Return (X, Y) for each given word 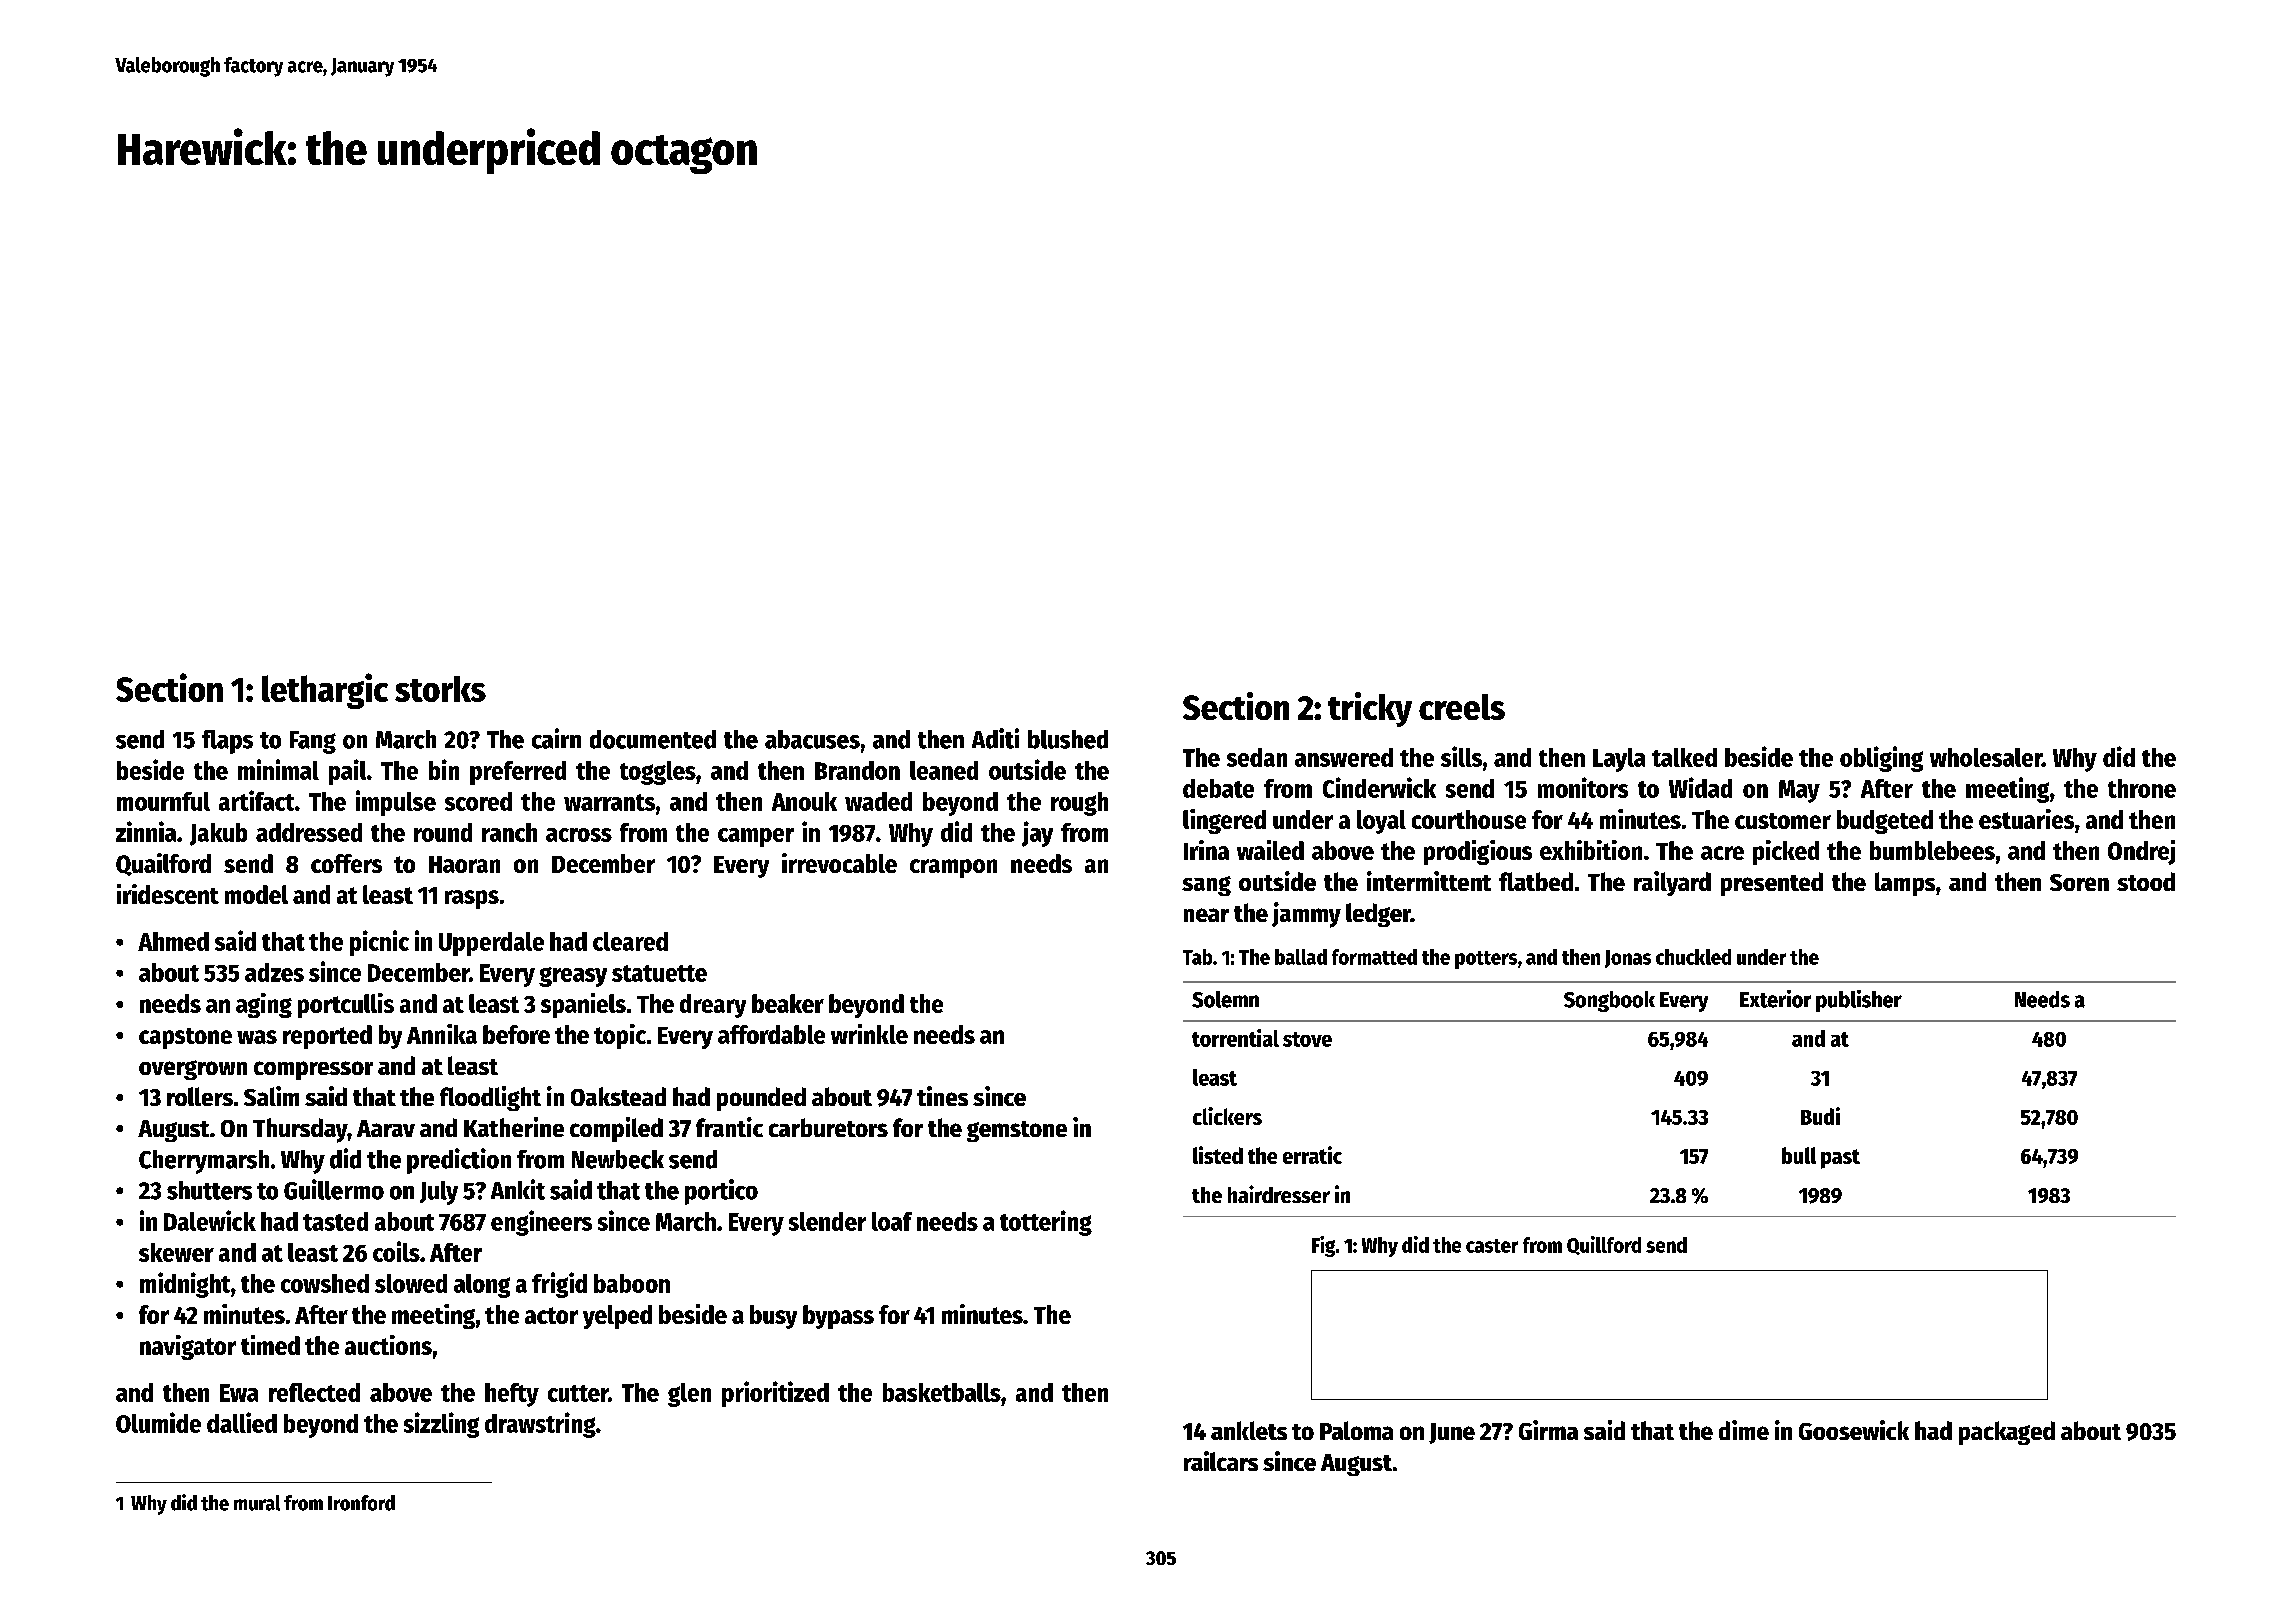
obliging (1881, 759)
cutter (578, 1393)
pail (347, 772)
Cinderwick (1379, 787)
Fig (1323, 1246)
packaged (2007, 1433)
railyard (1672, 883)
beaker (788, 1003)
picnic (379, 943)
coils (396, 1251)
